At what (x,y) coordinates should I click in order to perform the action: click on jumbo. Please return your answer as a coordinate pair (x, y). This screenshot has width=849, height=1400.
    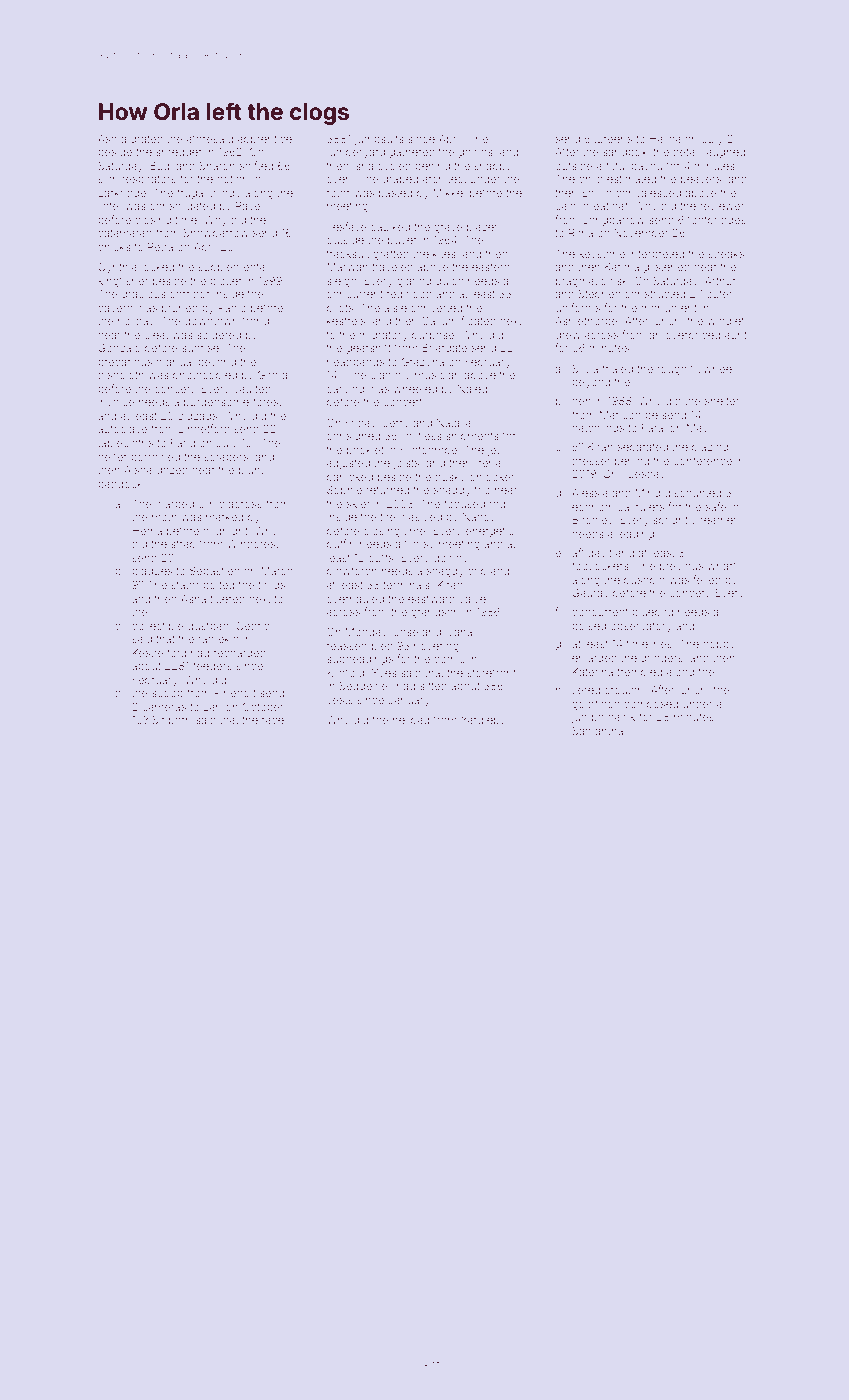
    Looking at the image, I should click on (588, 718).
